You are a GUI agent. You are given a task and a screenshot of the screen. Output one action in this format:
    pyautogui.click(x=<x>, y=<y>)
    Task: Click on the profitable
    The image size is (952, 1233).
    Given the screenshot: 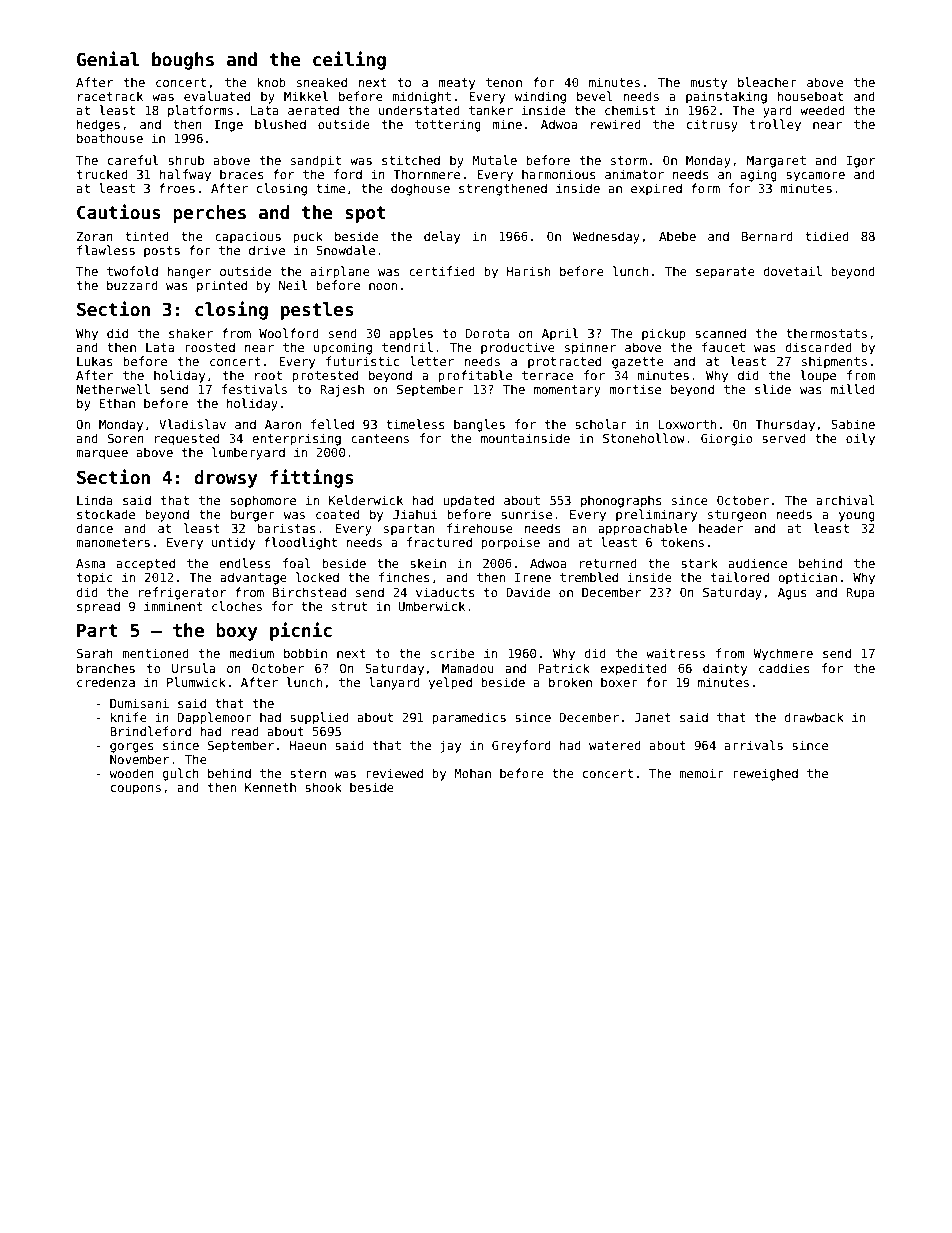 What is the action you would take?
    pyautogui.click(x=475, y=376)
